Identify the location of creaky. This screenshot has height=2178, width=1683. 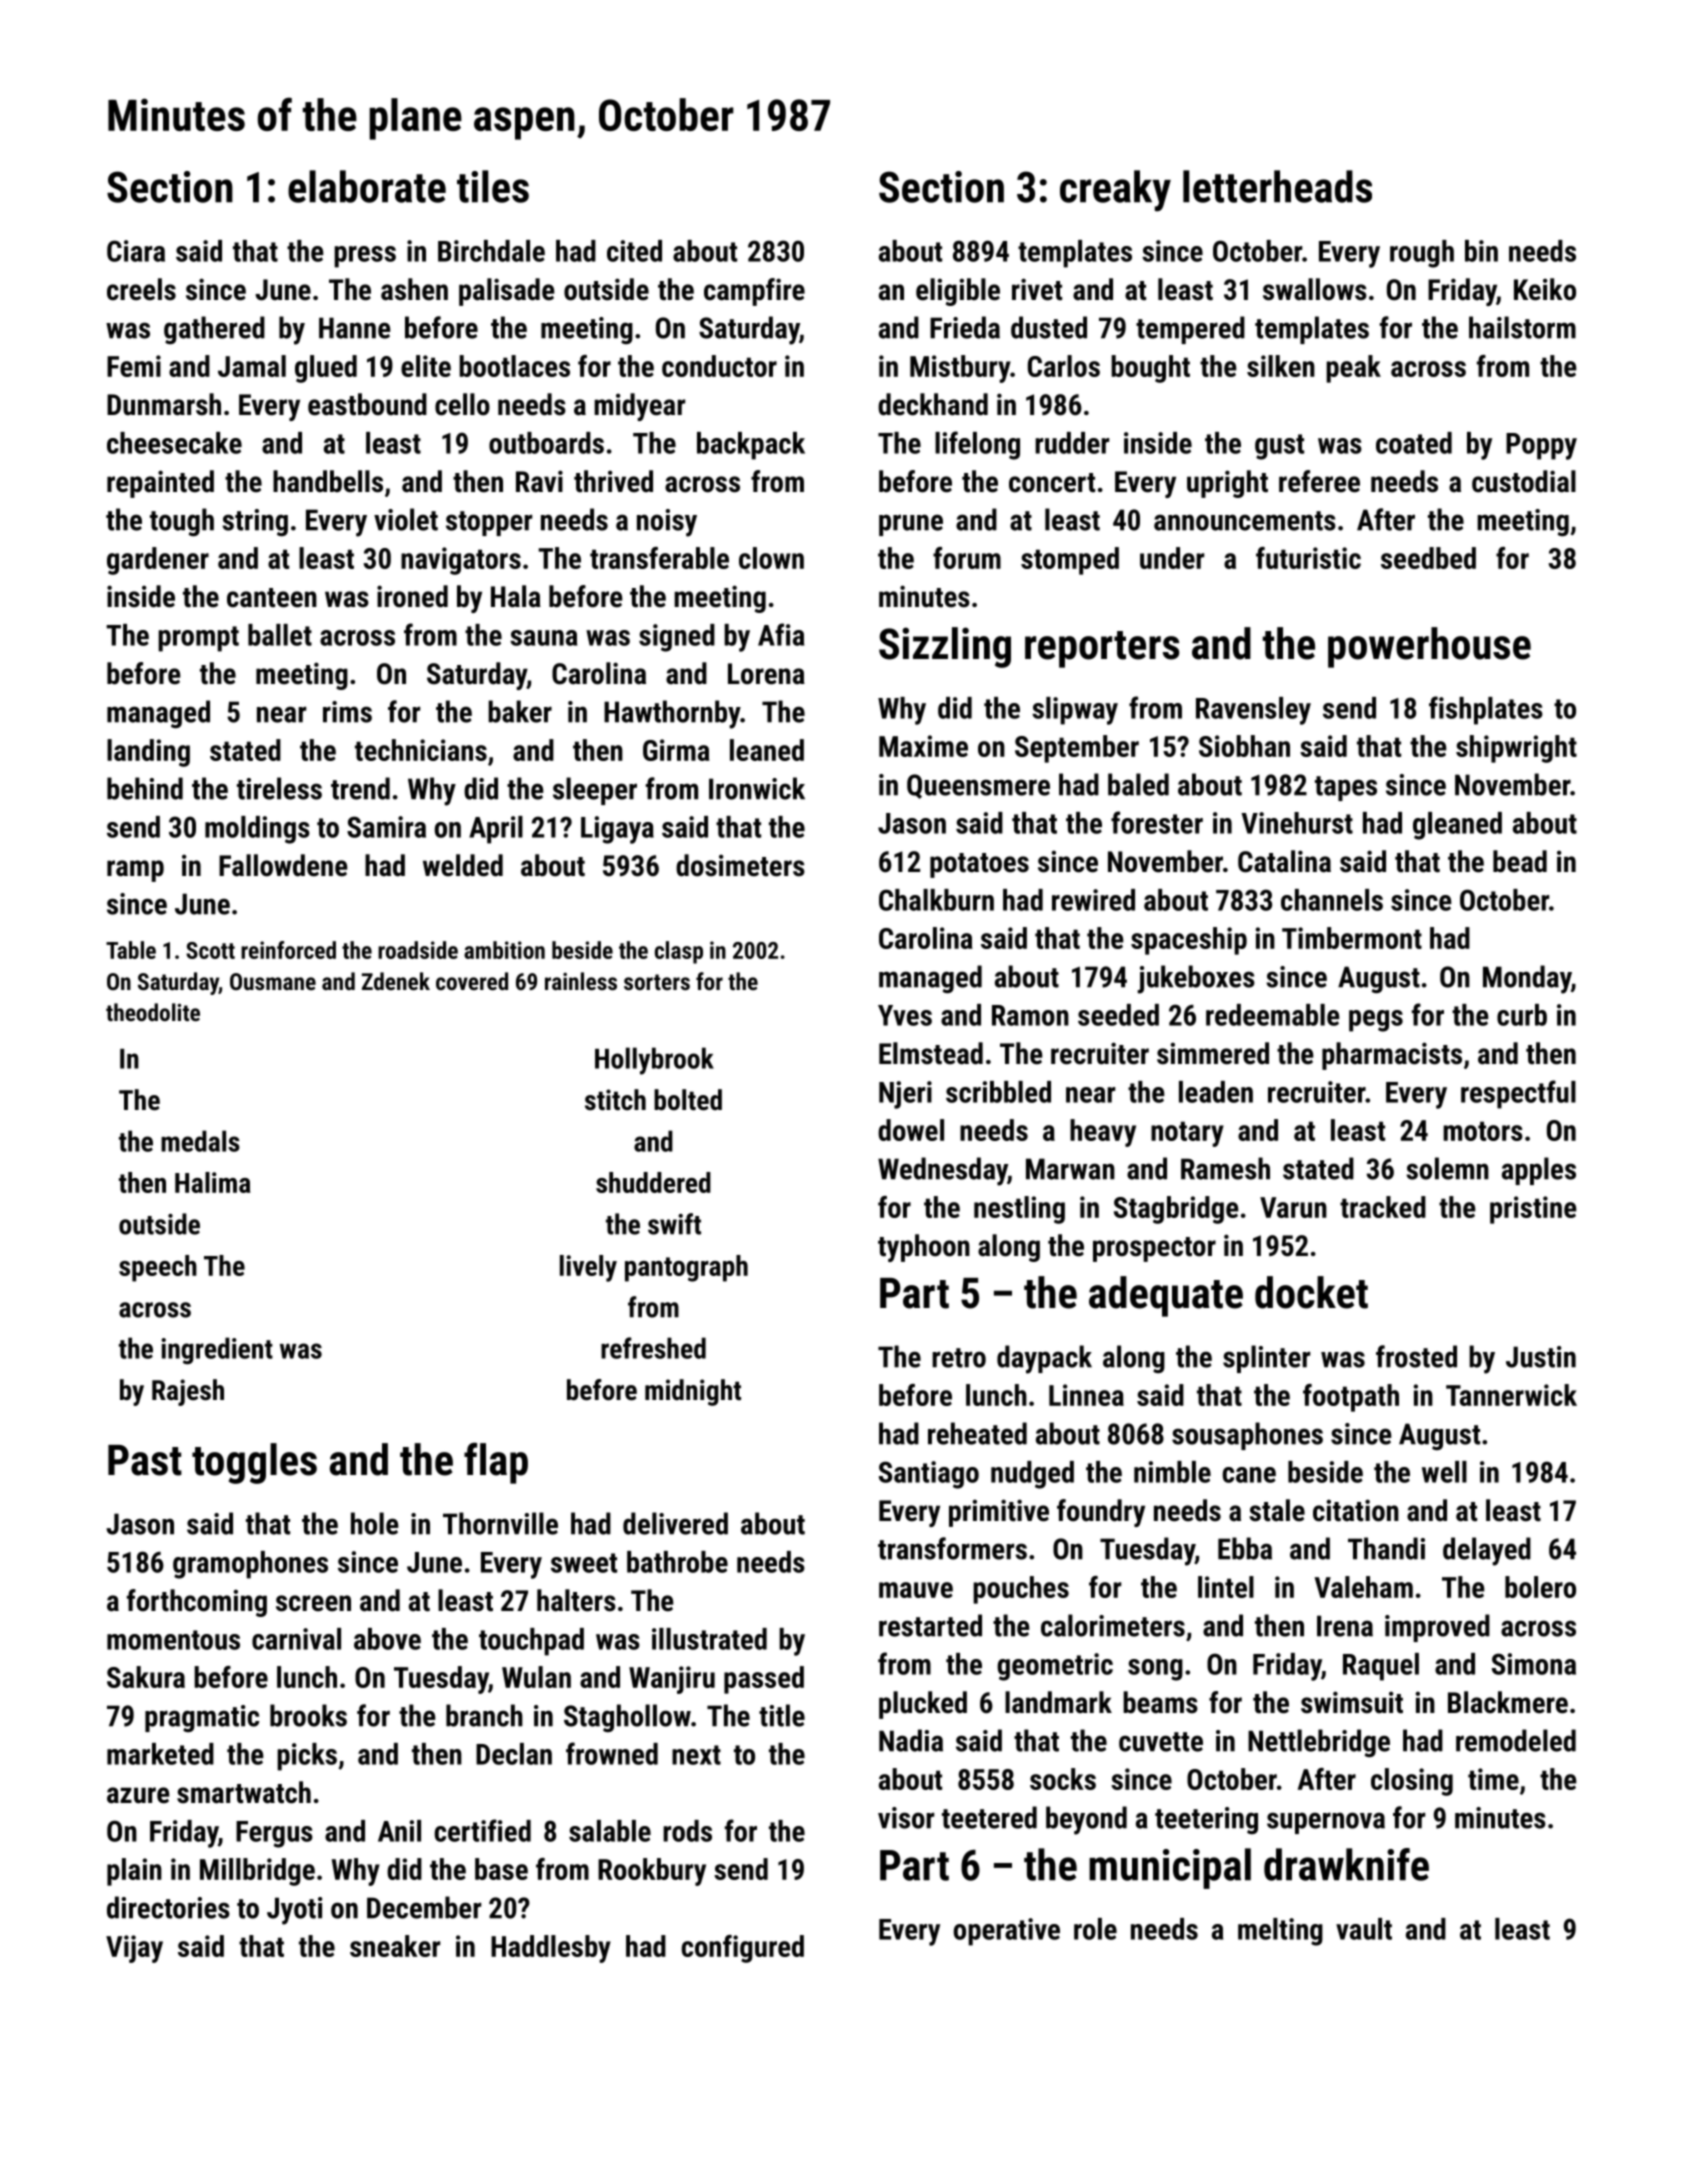
(1115, 191).
